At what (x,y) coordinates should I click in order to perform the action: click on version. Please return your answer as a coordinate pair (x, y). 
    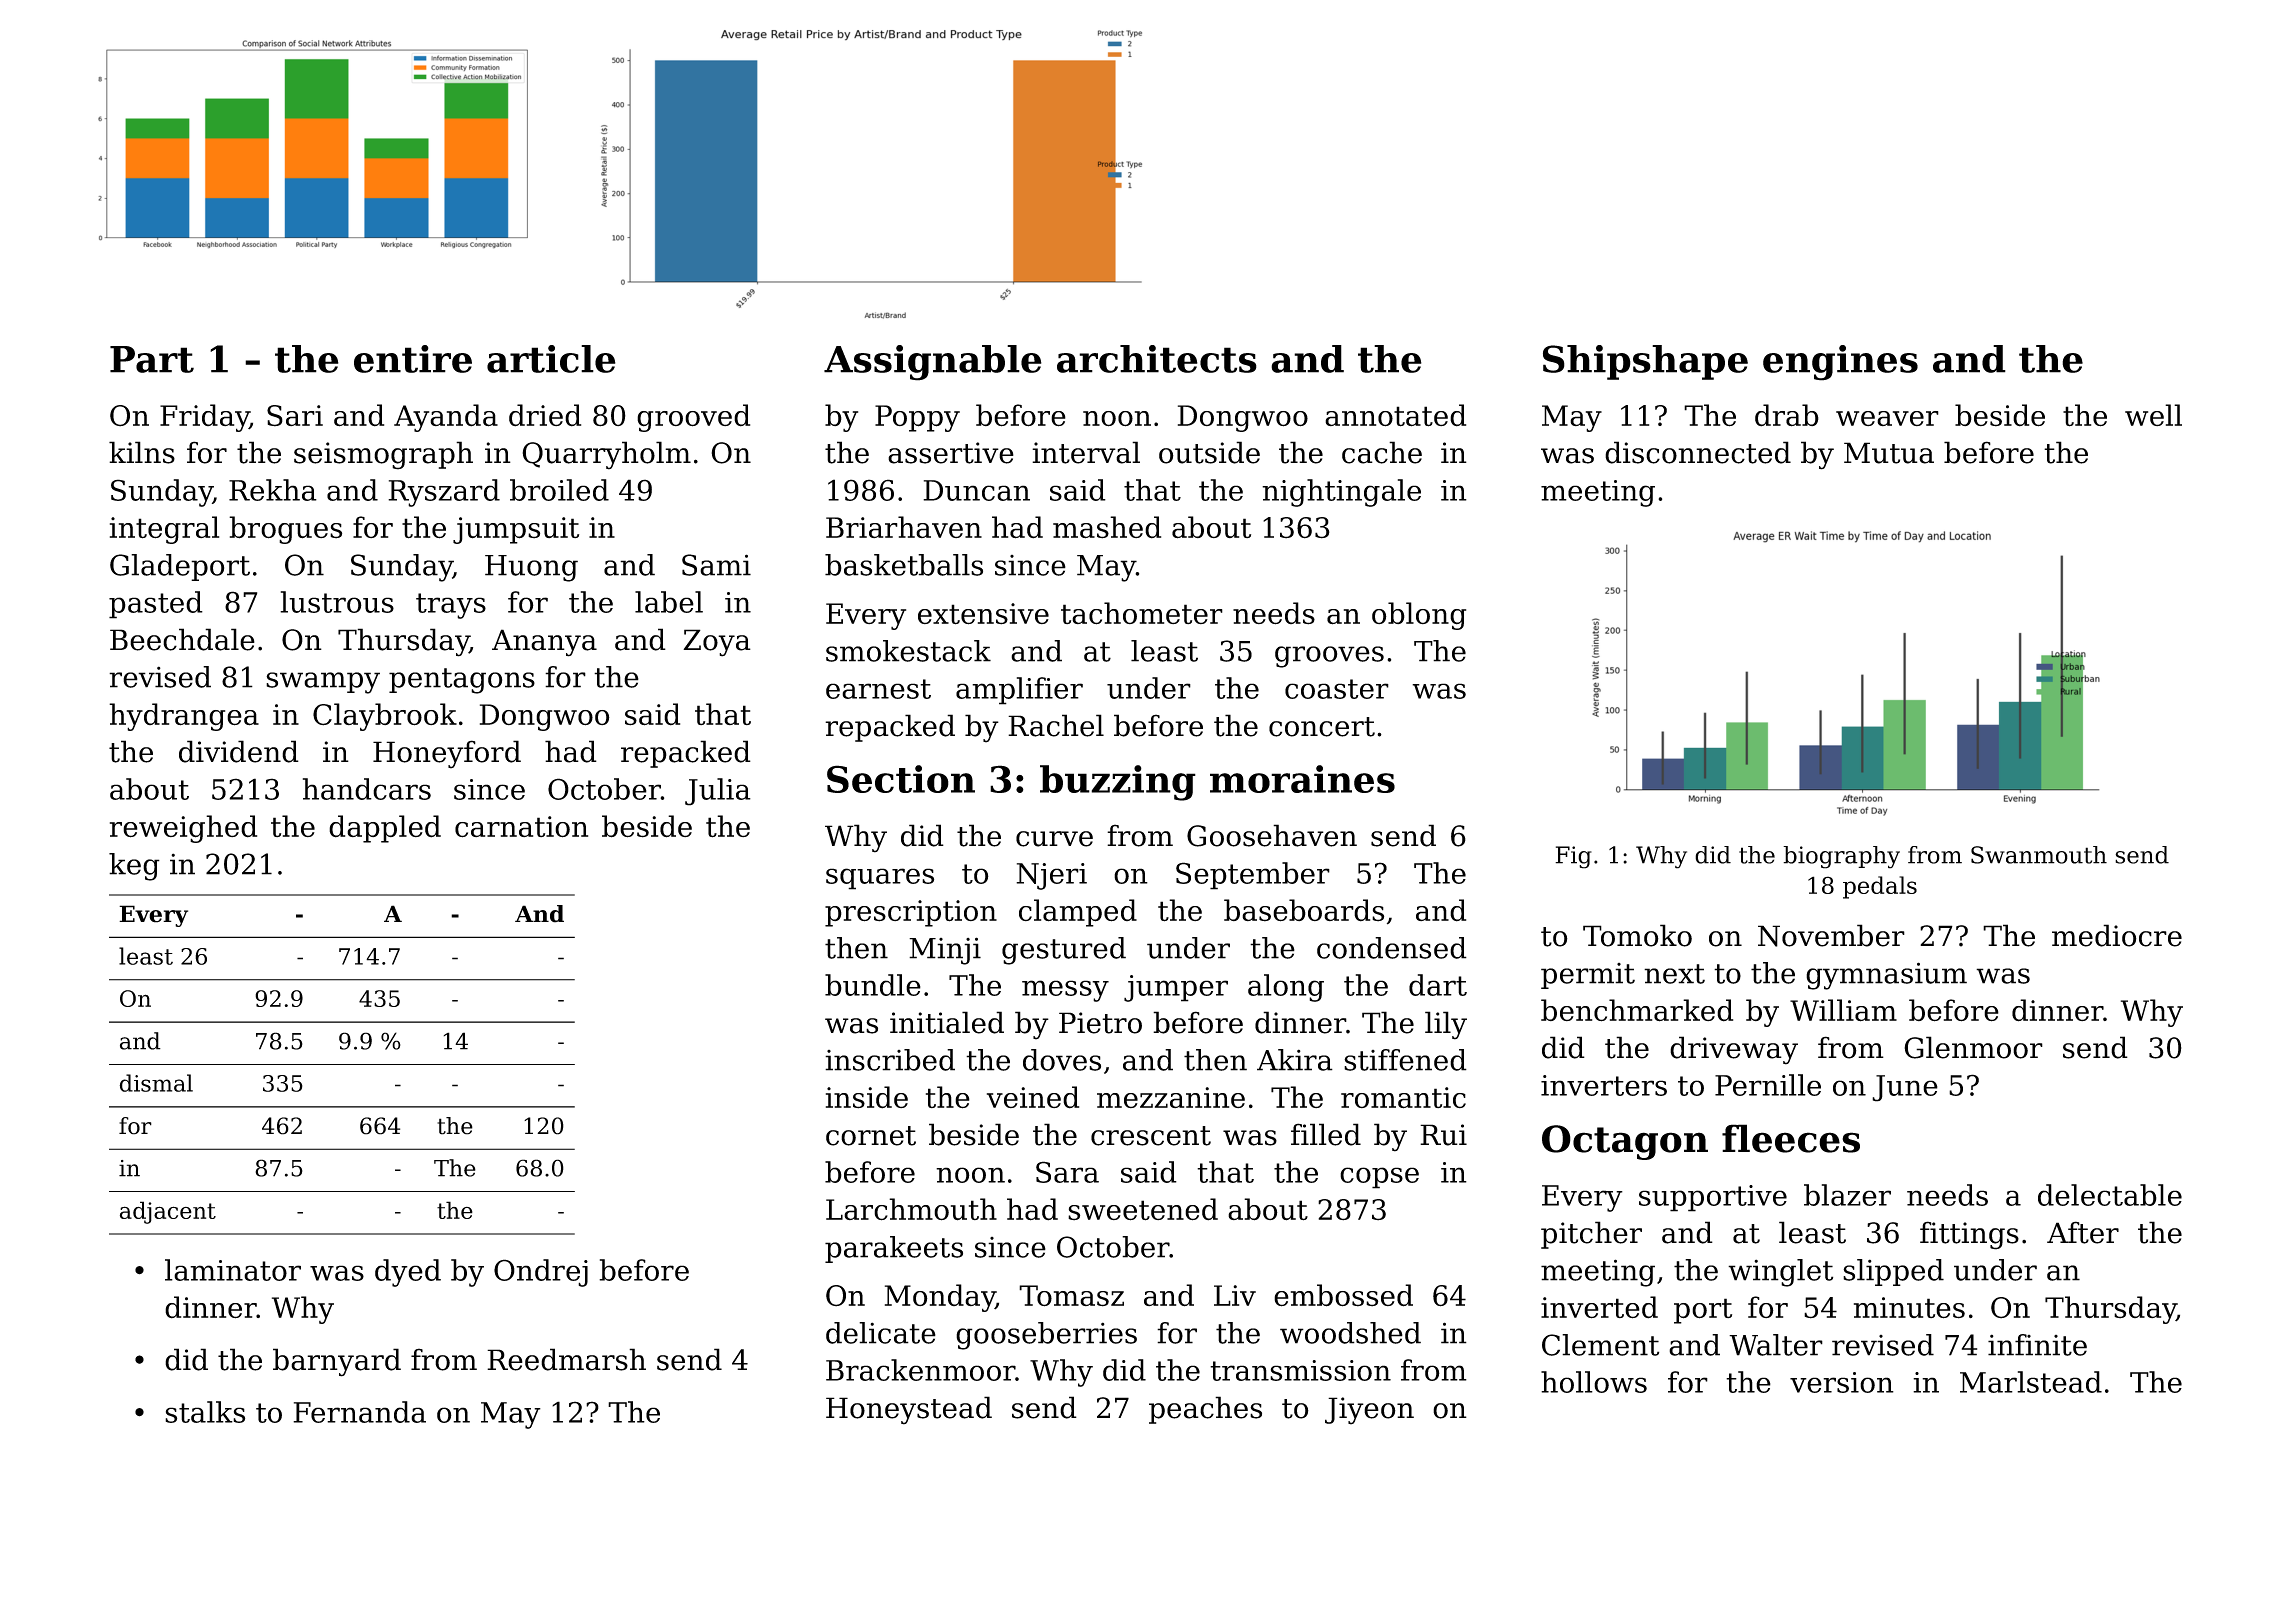
    Looking at the image, I should click on (1842, 1382).
